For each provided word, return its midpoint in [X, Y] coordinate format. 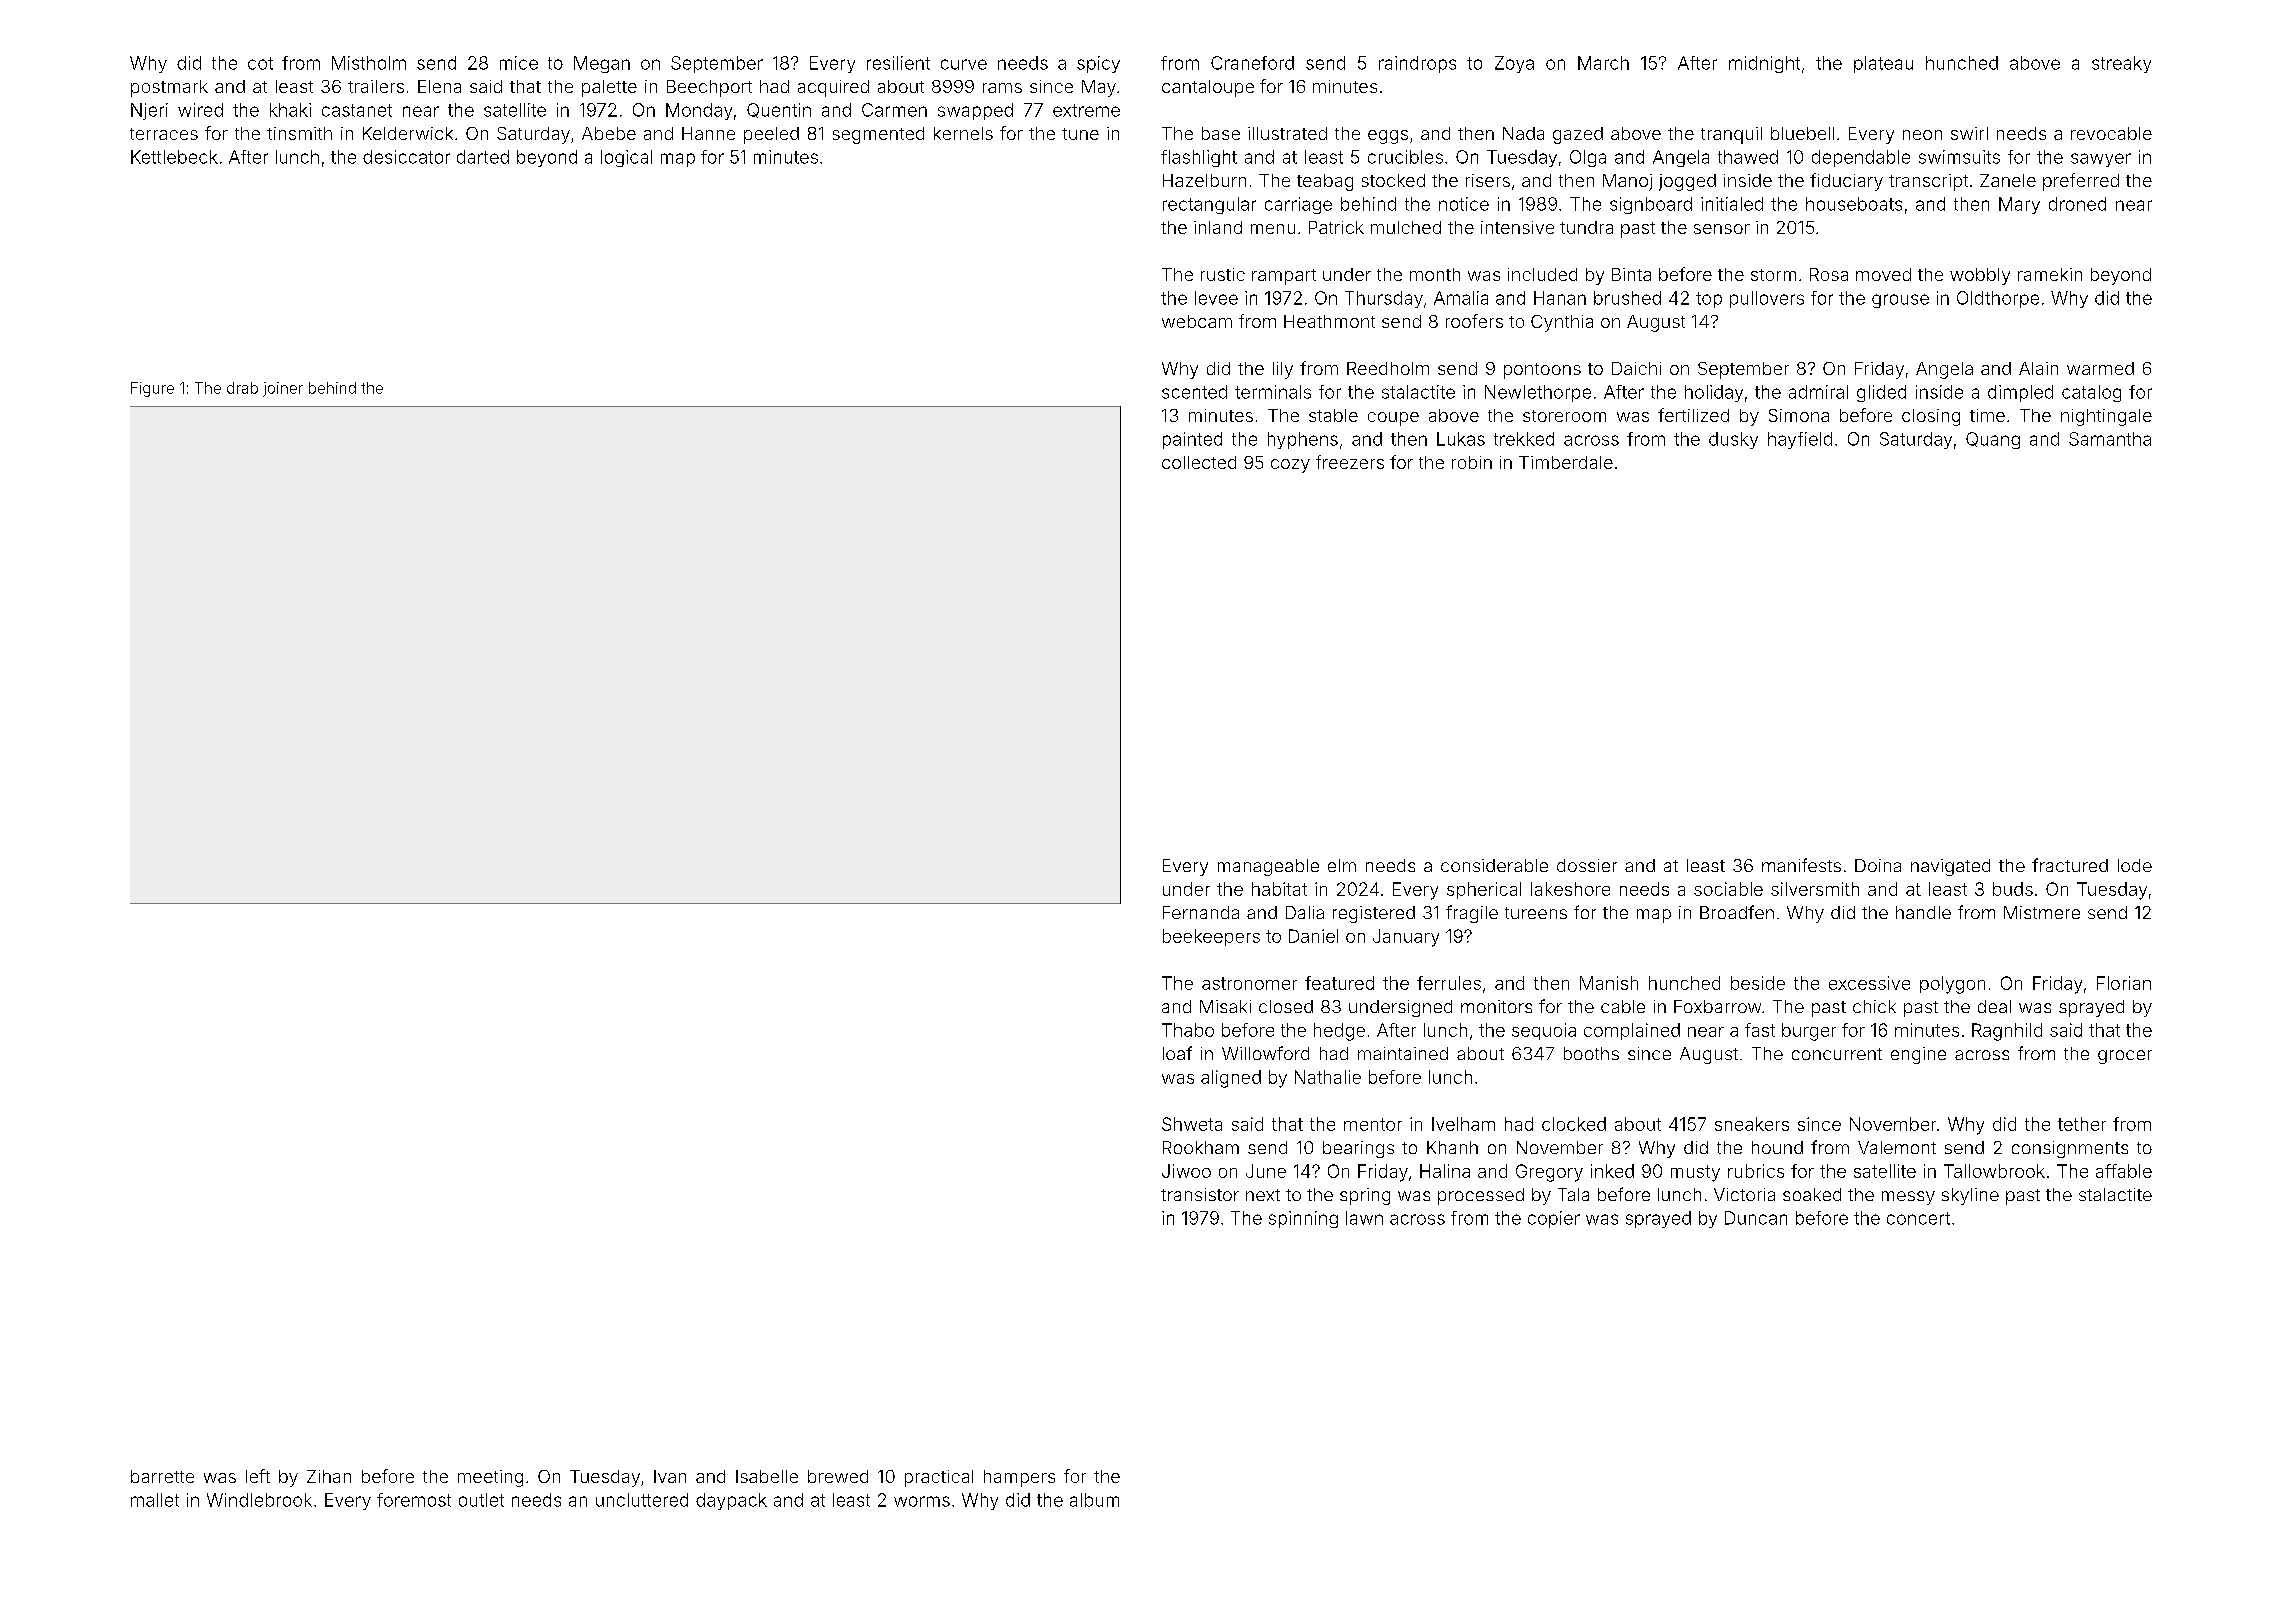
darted [483, 157]
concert [1918, 1218]
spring [1365, 1196]
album [1094, 1500]
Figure [152, 389]
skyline [1970, 1196]
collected [1199, 462]
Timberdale [1566, 462]
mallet [155, 1500]
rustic [1223, 274]
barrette [162, 1476]
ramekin [2050, 274]
